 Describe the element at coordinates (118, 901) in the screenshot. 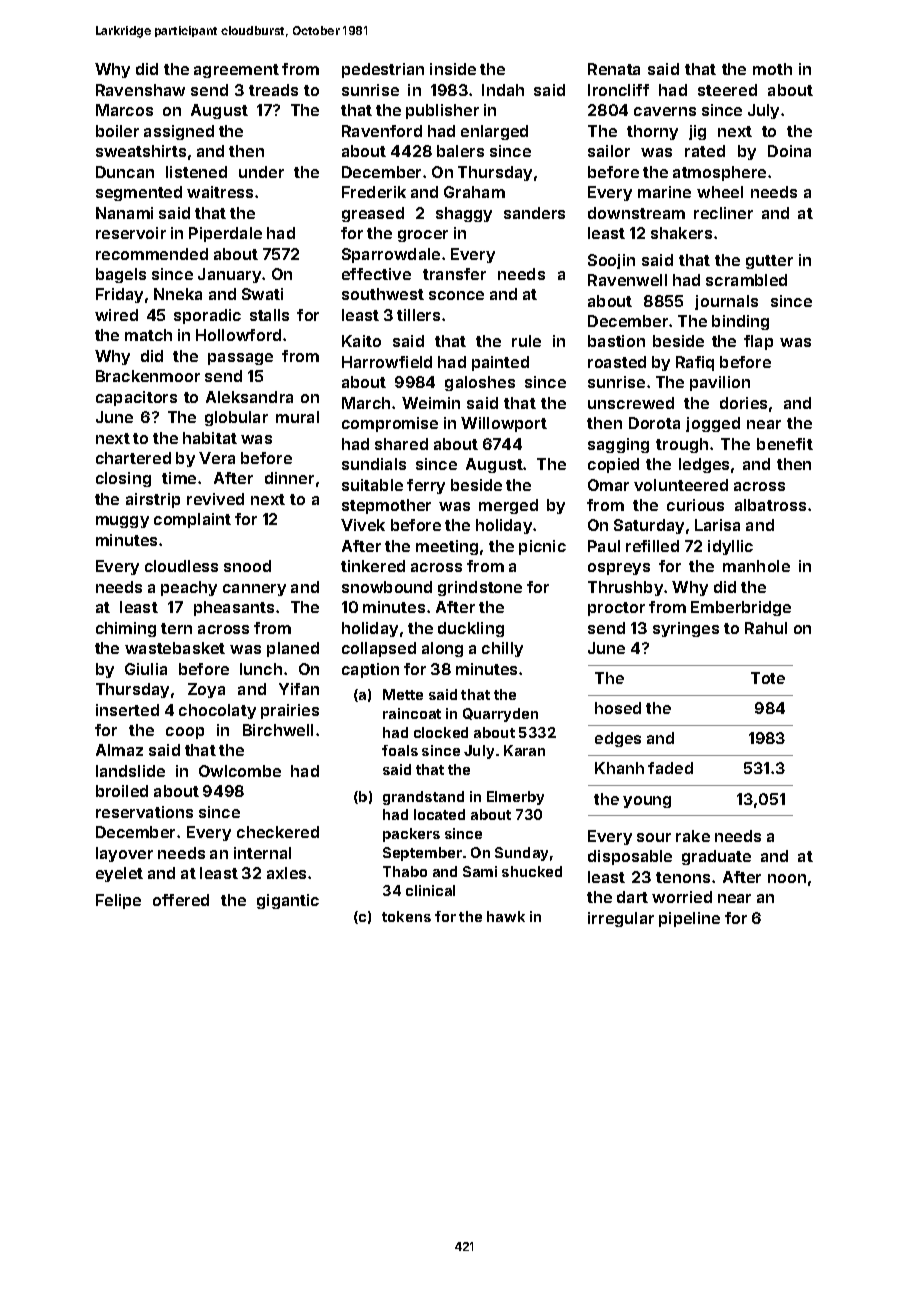

I see `Felipe` at that location.
